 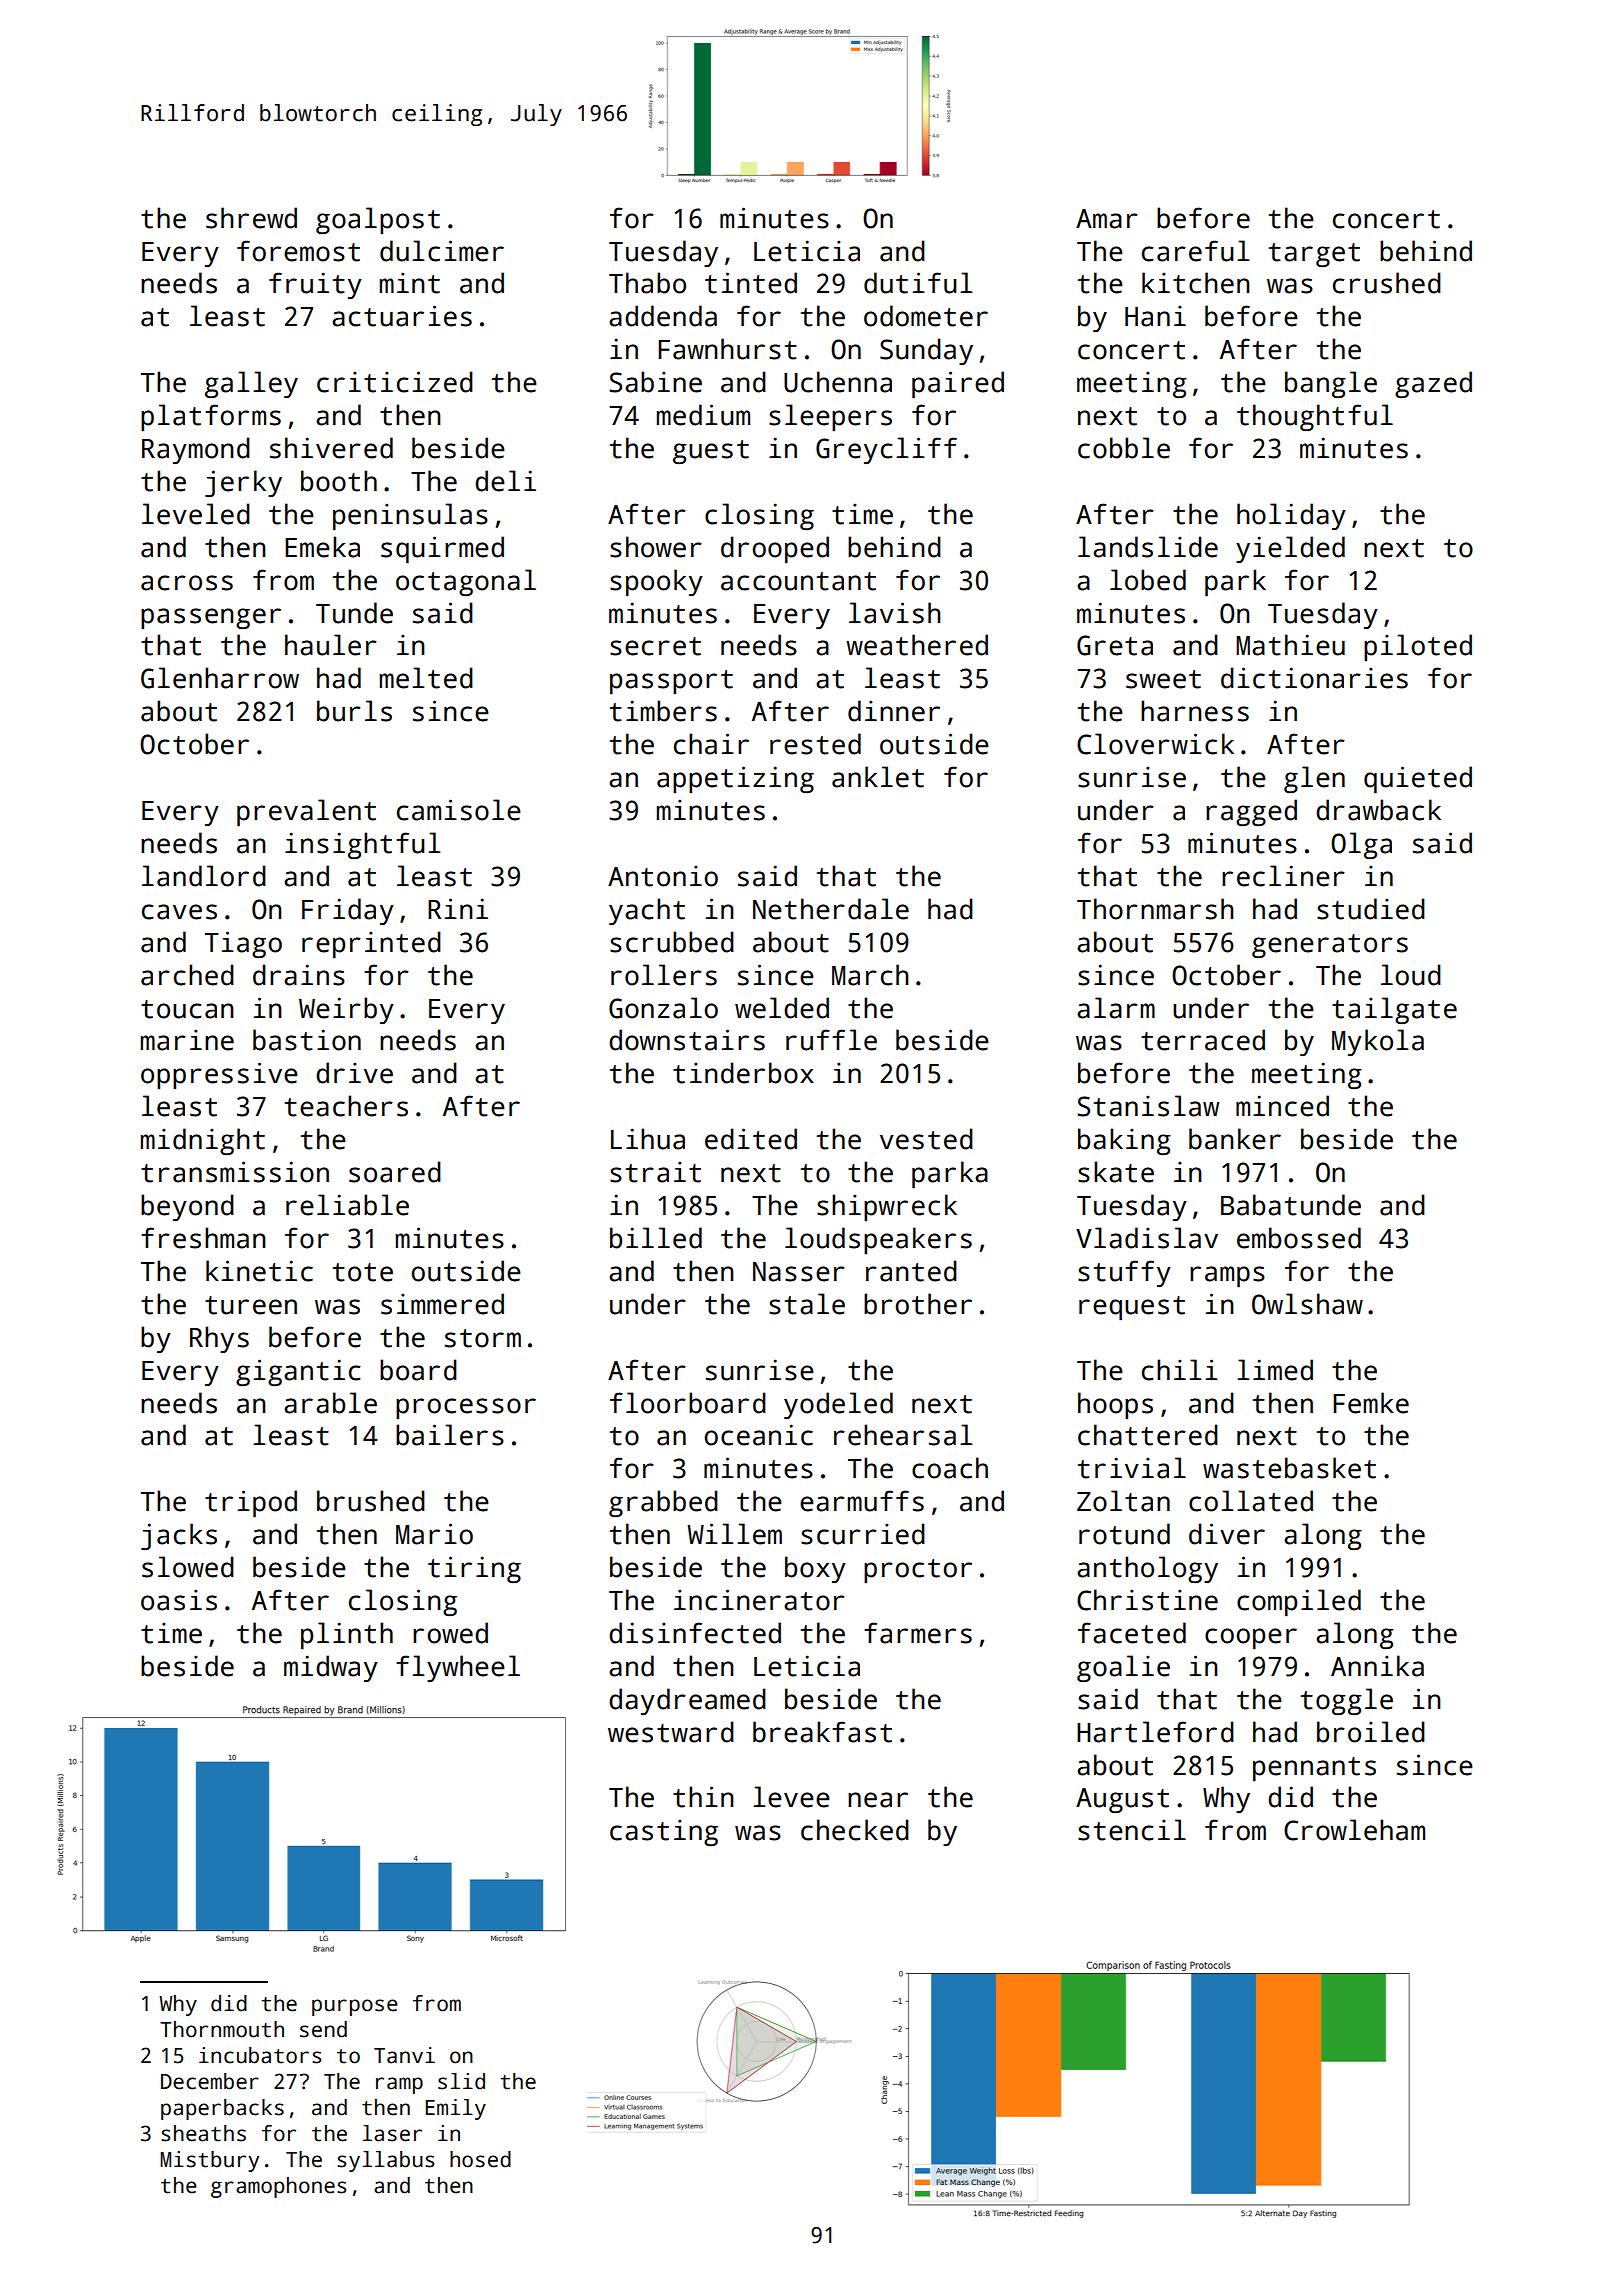 What do you see at coordinates (1418, 780) in the document?
I see `quieted` at bounding box center [1418, 780].
